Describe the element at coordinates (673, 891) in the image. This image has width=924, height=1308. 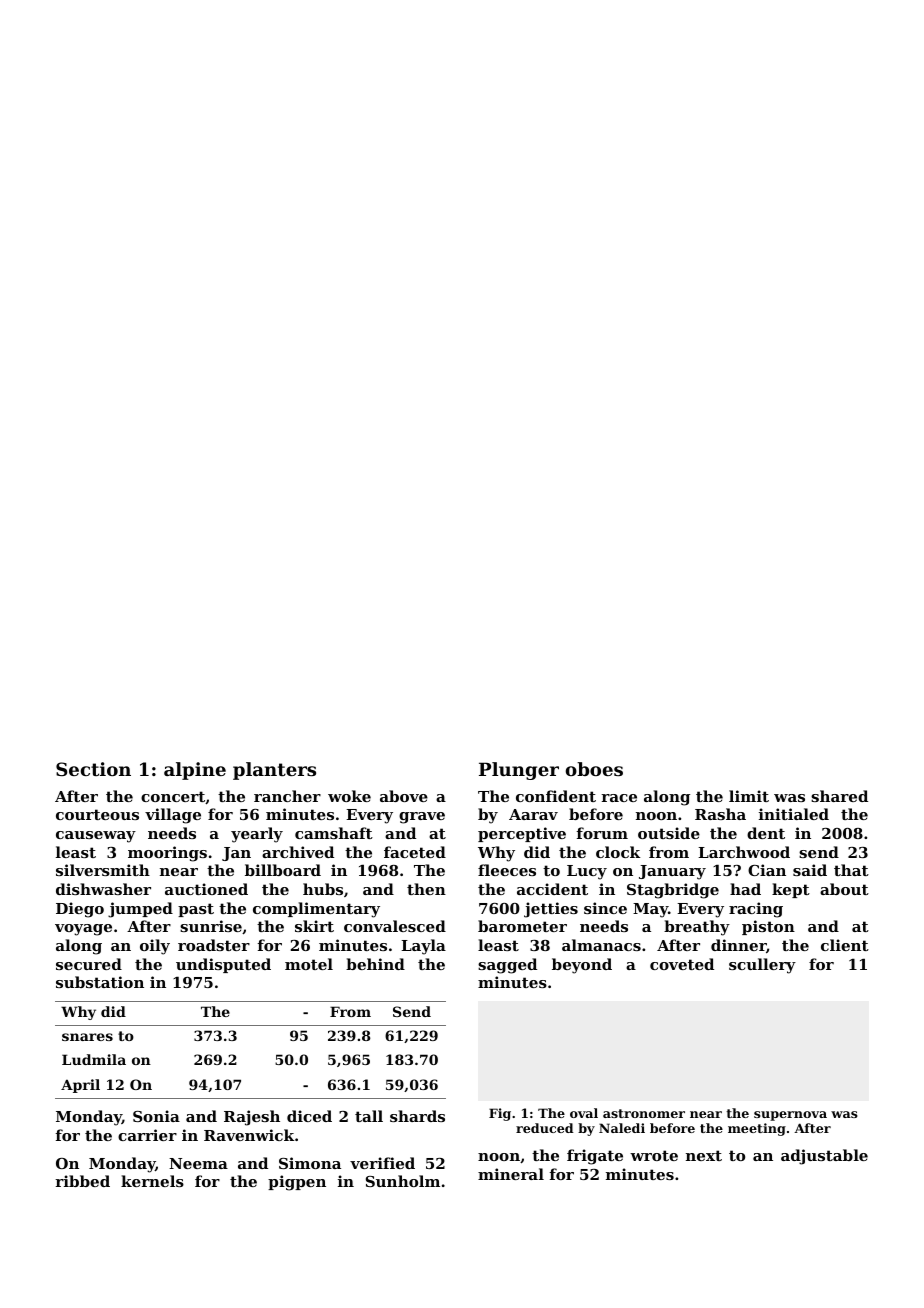
I see `Stagbridge` at that location.
